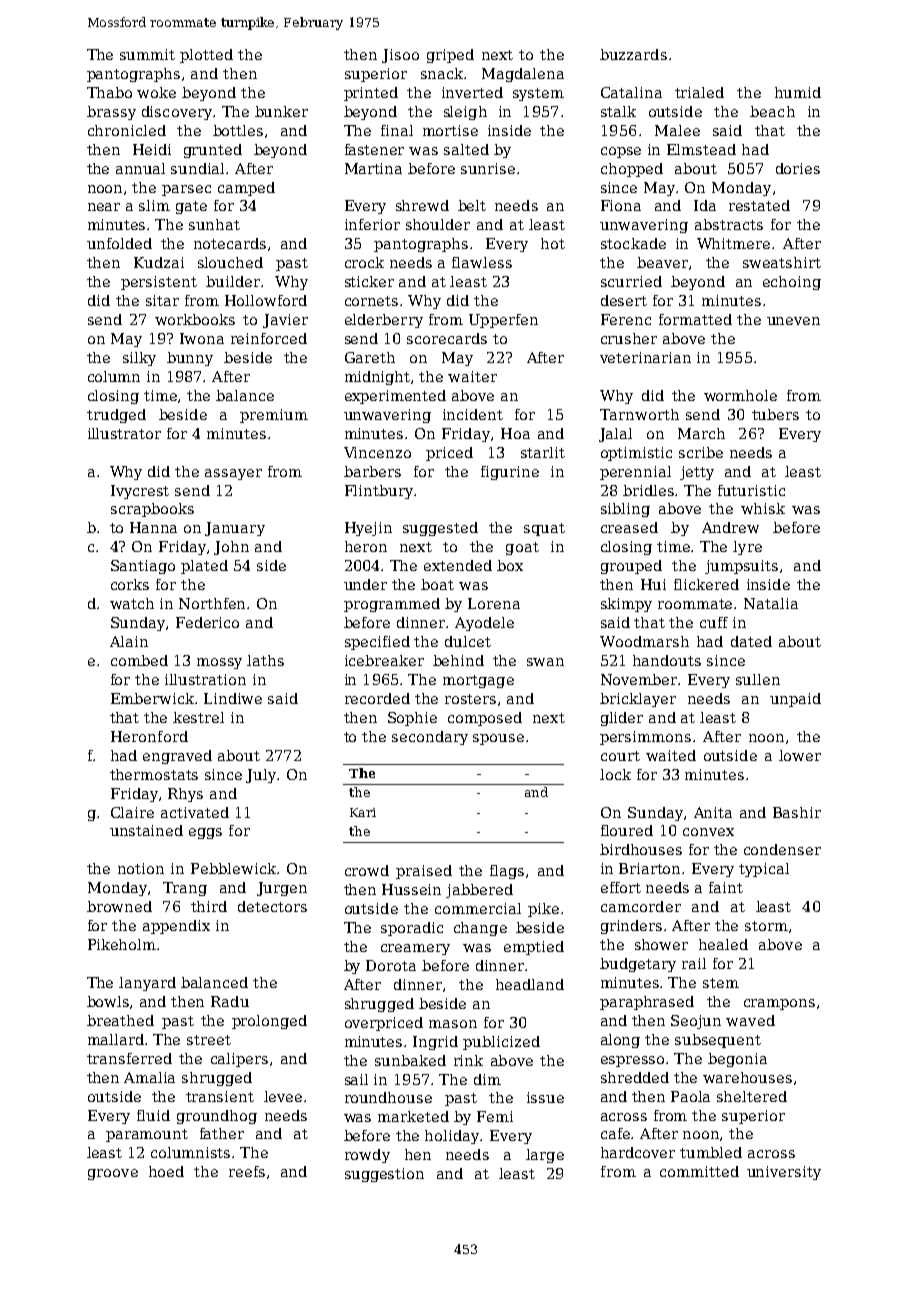  Describe the element at coordinates (108, 1001) in the screenshot. I see `bowls` at that location.
